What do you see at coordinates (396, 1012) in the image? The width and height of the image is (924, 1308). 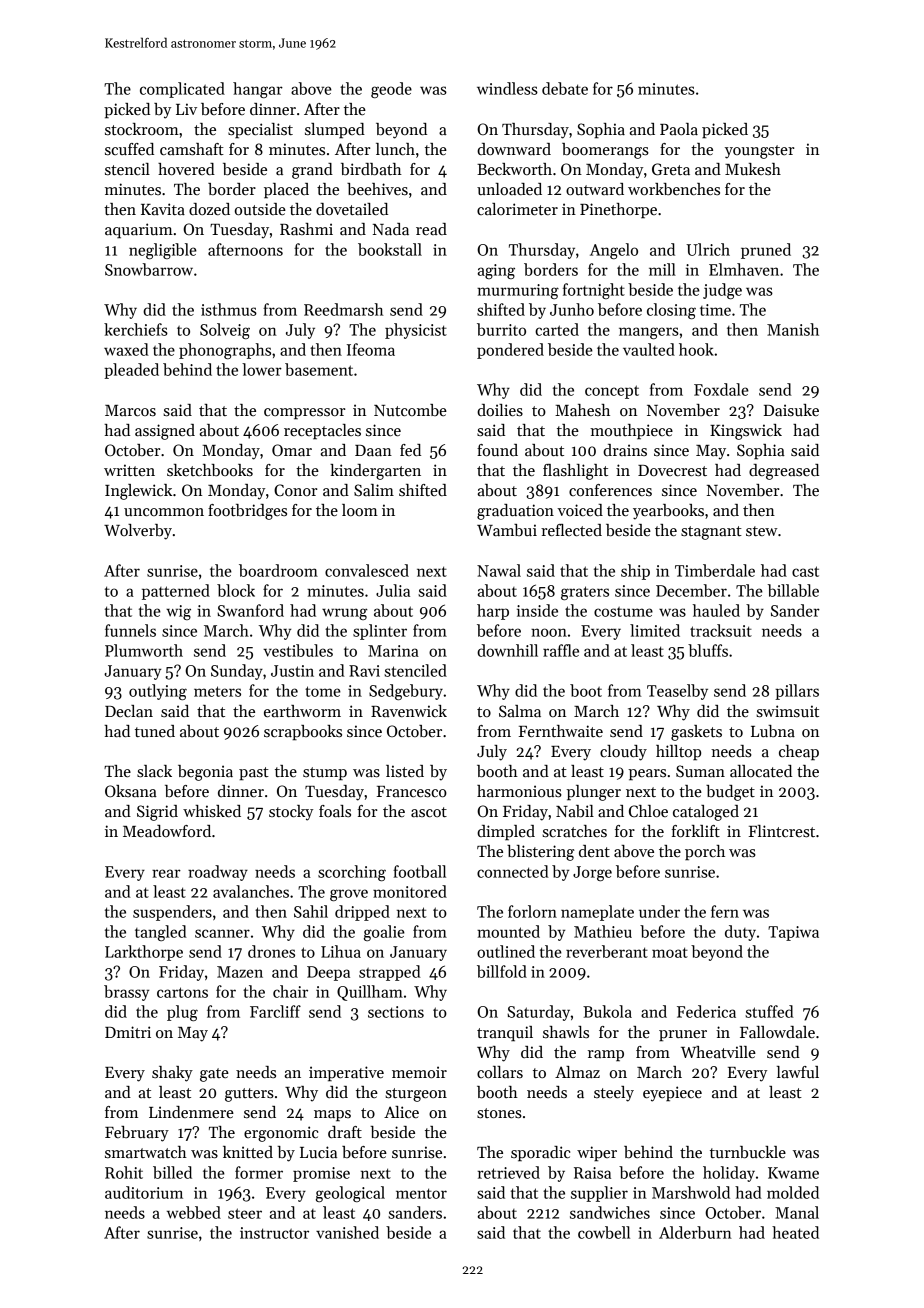 I see `sections` at bounding box center [396, 1012].
